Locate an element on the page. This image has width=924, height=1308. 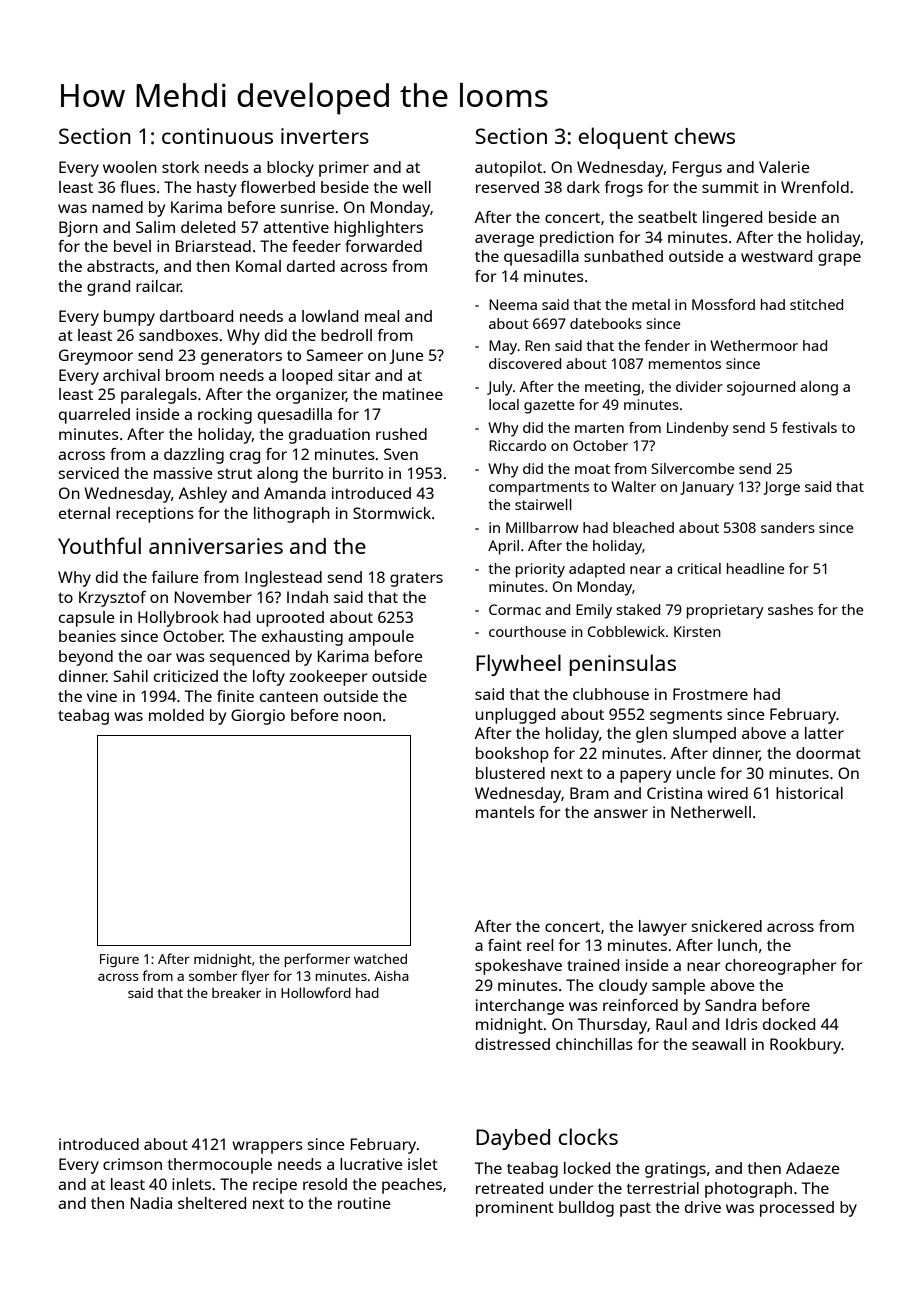
sequenced is located at coordinates (249, 658).
